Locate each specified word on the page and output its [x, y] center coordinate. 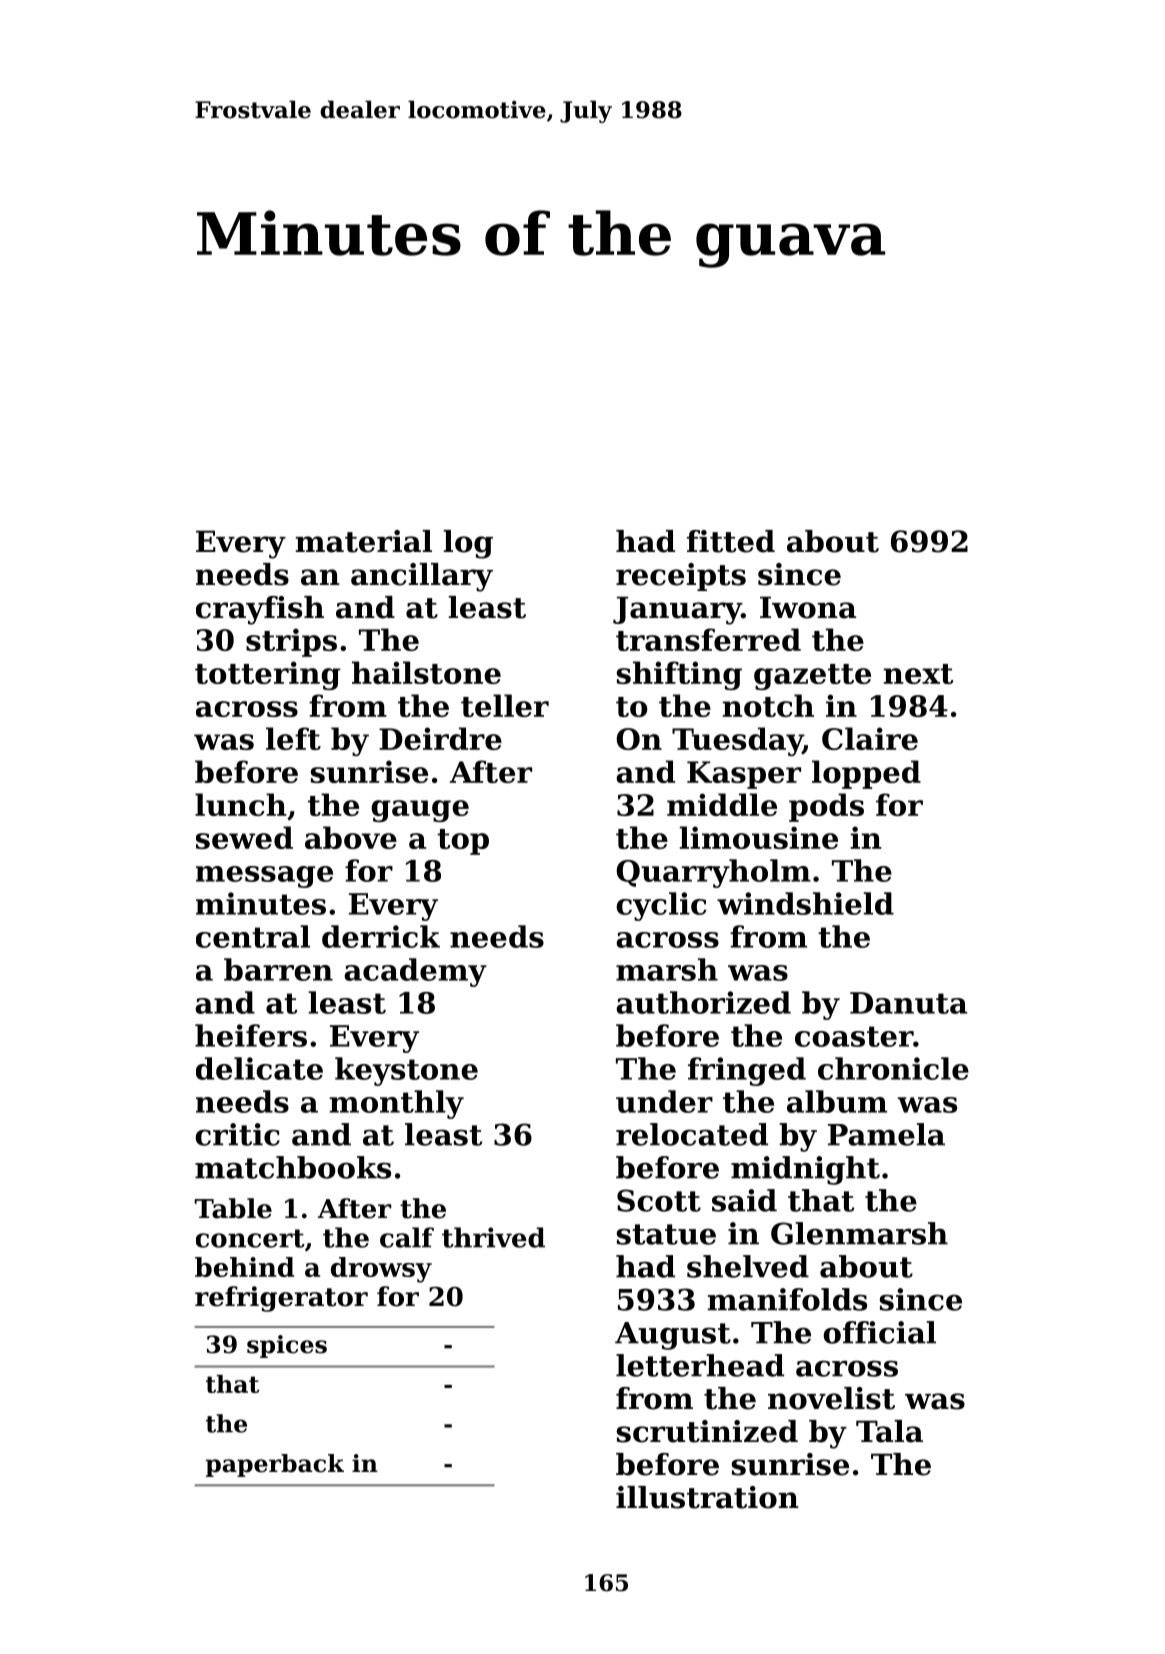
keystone [406, 1071]
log [468, 544]
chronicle [893, 1068]
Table [233, 1208]
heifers [251, 1035]
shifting [679, 675]
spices [287, 1346]
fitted [731, 541]
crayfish [260, 610]
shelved [748, 1266]
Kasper [744, 775]
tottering [267, 675]
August [673, 1336]
